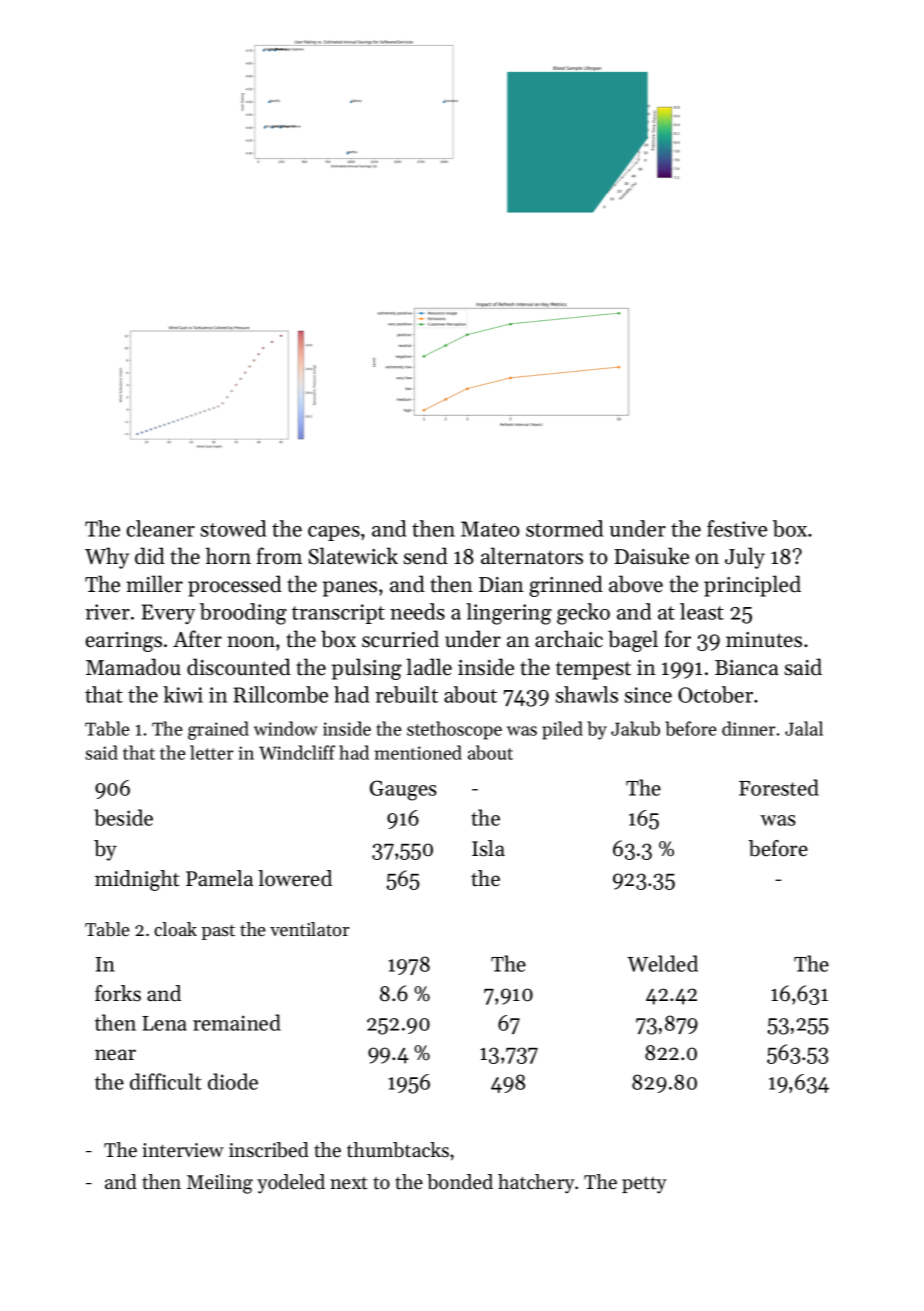 The image size is (924, 1311). Describe the element at coordinates (488, 848) in the image. I see `Isla` at that location.
